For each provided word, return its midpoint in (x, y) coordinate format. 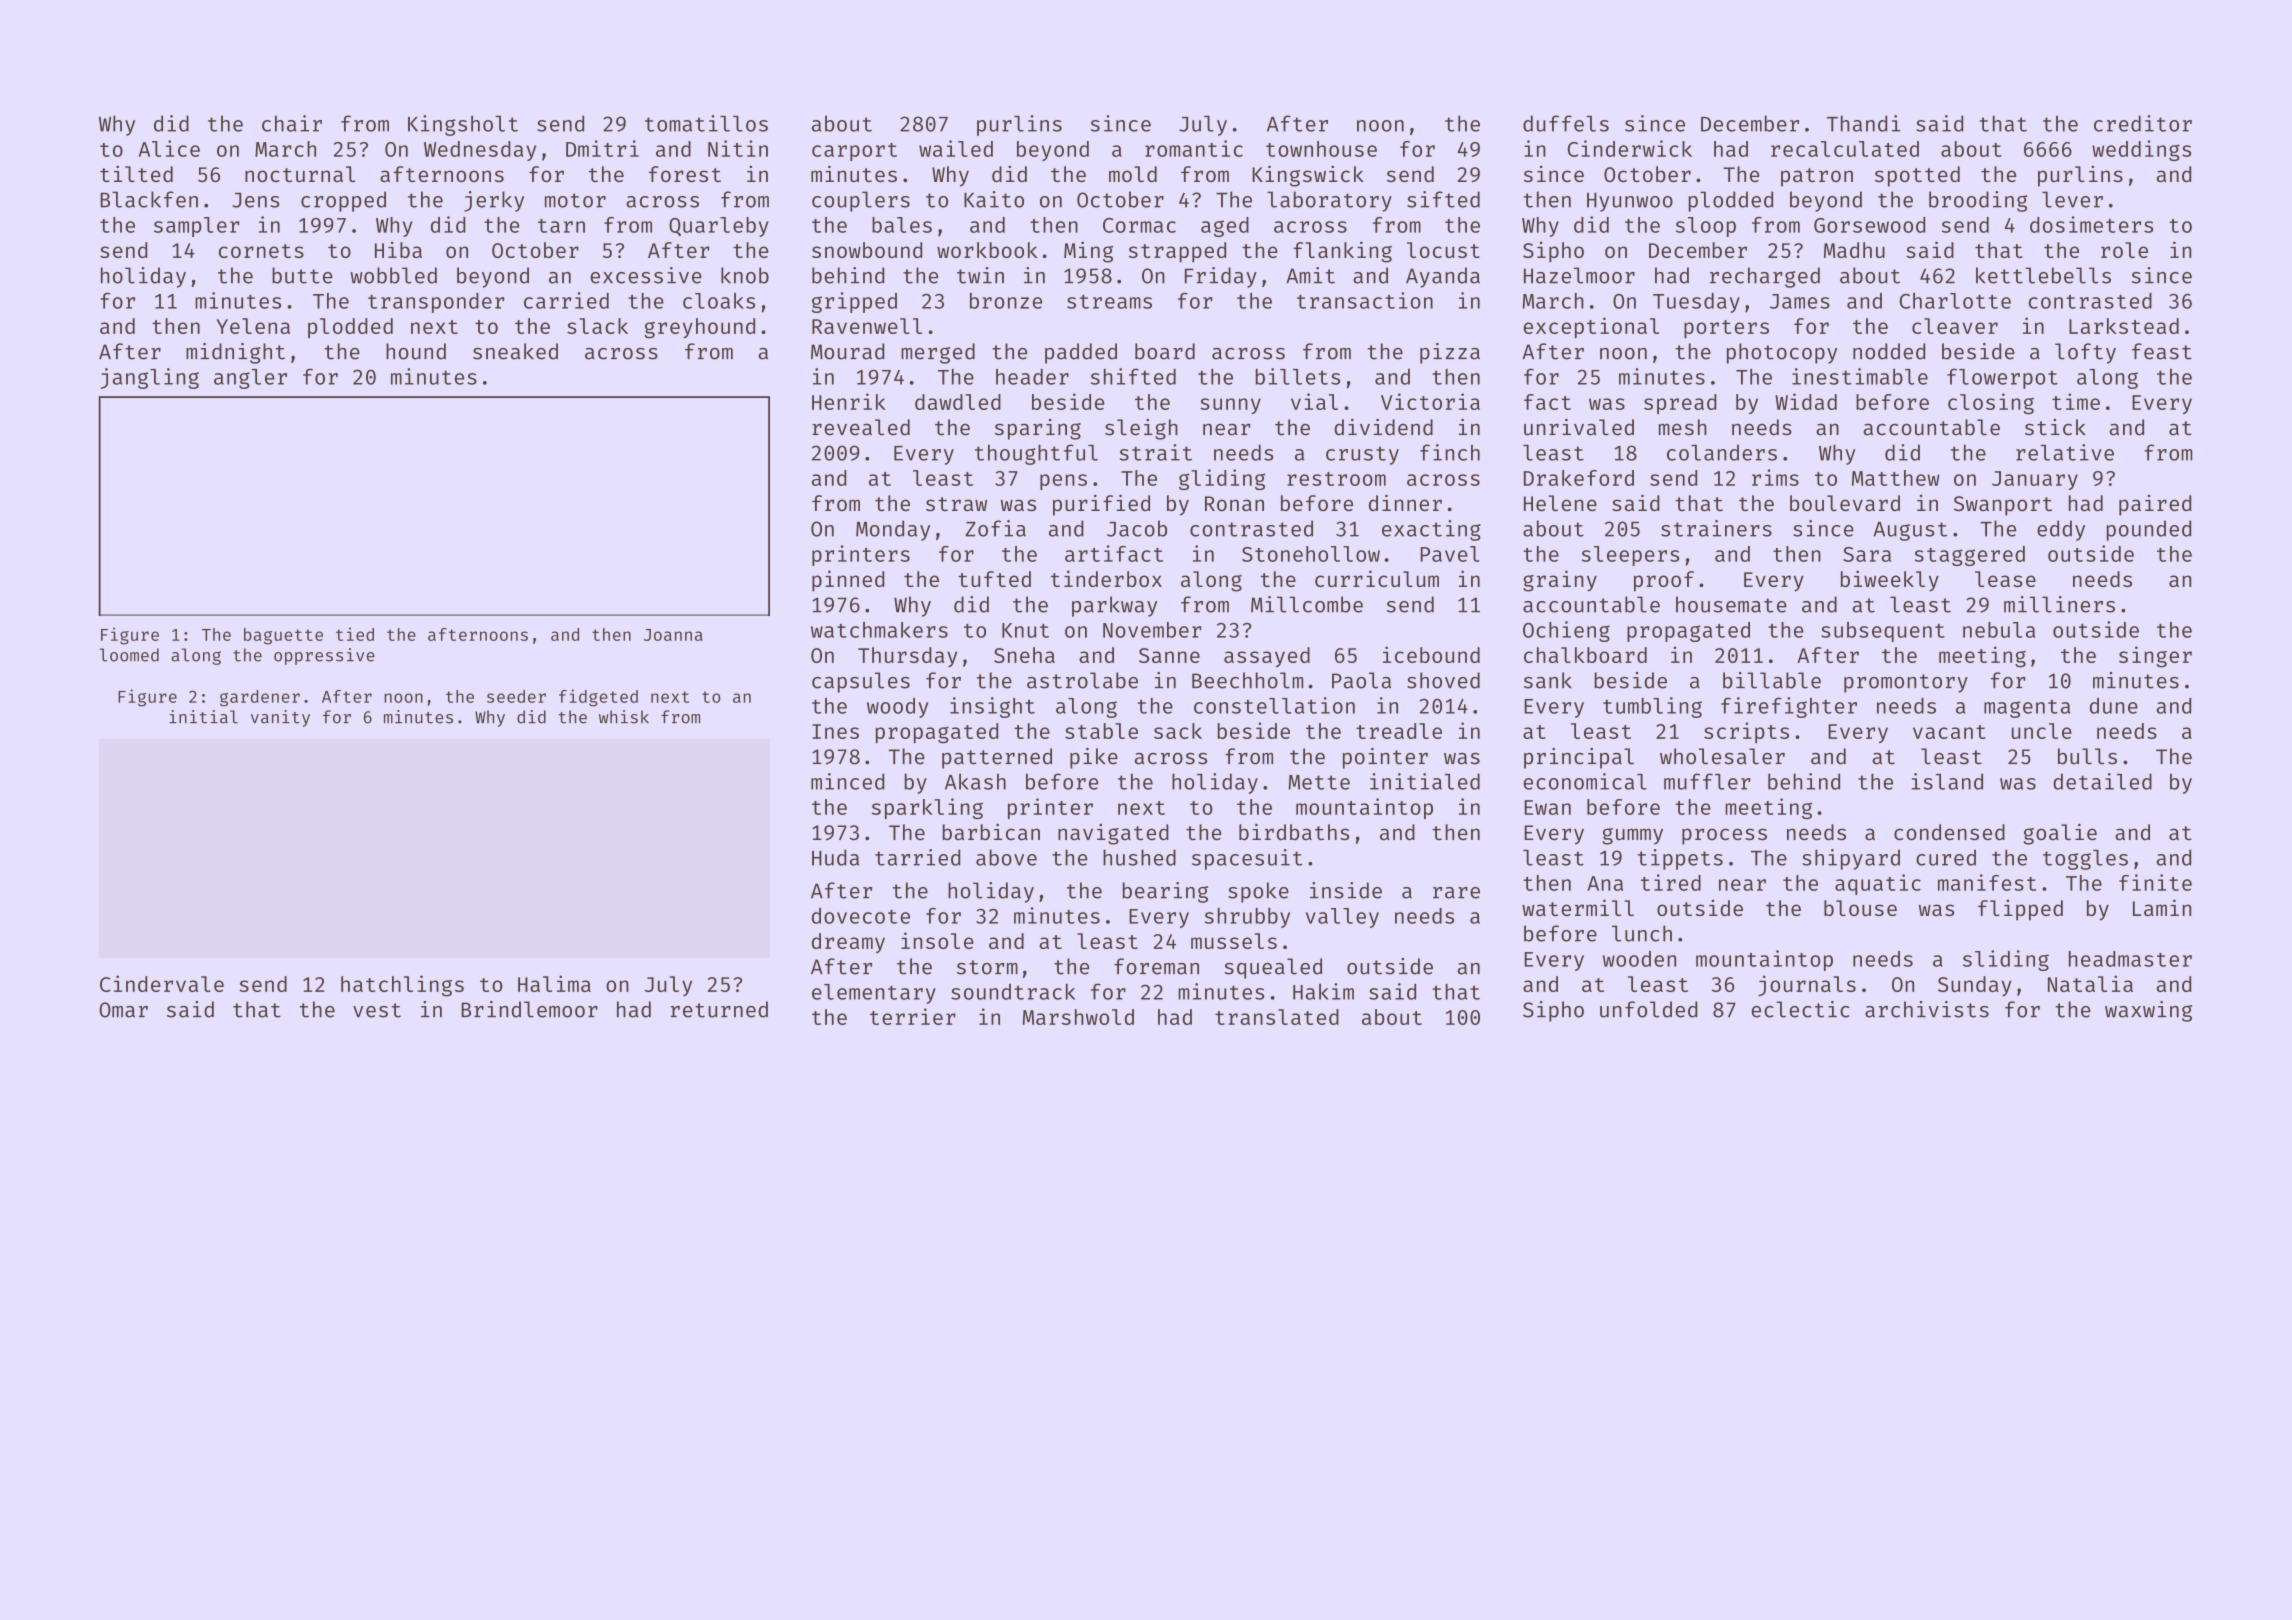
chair (292, 123)
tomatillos (706, 123)
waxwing (2148, 1011)
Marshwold (1078, 1017)
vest (377, 1010)
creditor (2143, 123)
